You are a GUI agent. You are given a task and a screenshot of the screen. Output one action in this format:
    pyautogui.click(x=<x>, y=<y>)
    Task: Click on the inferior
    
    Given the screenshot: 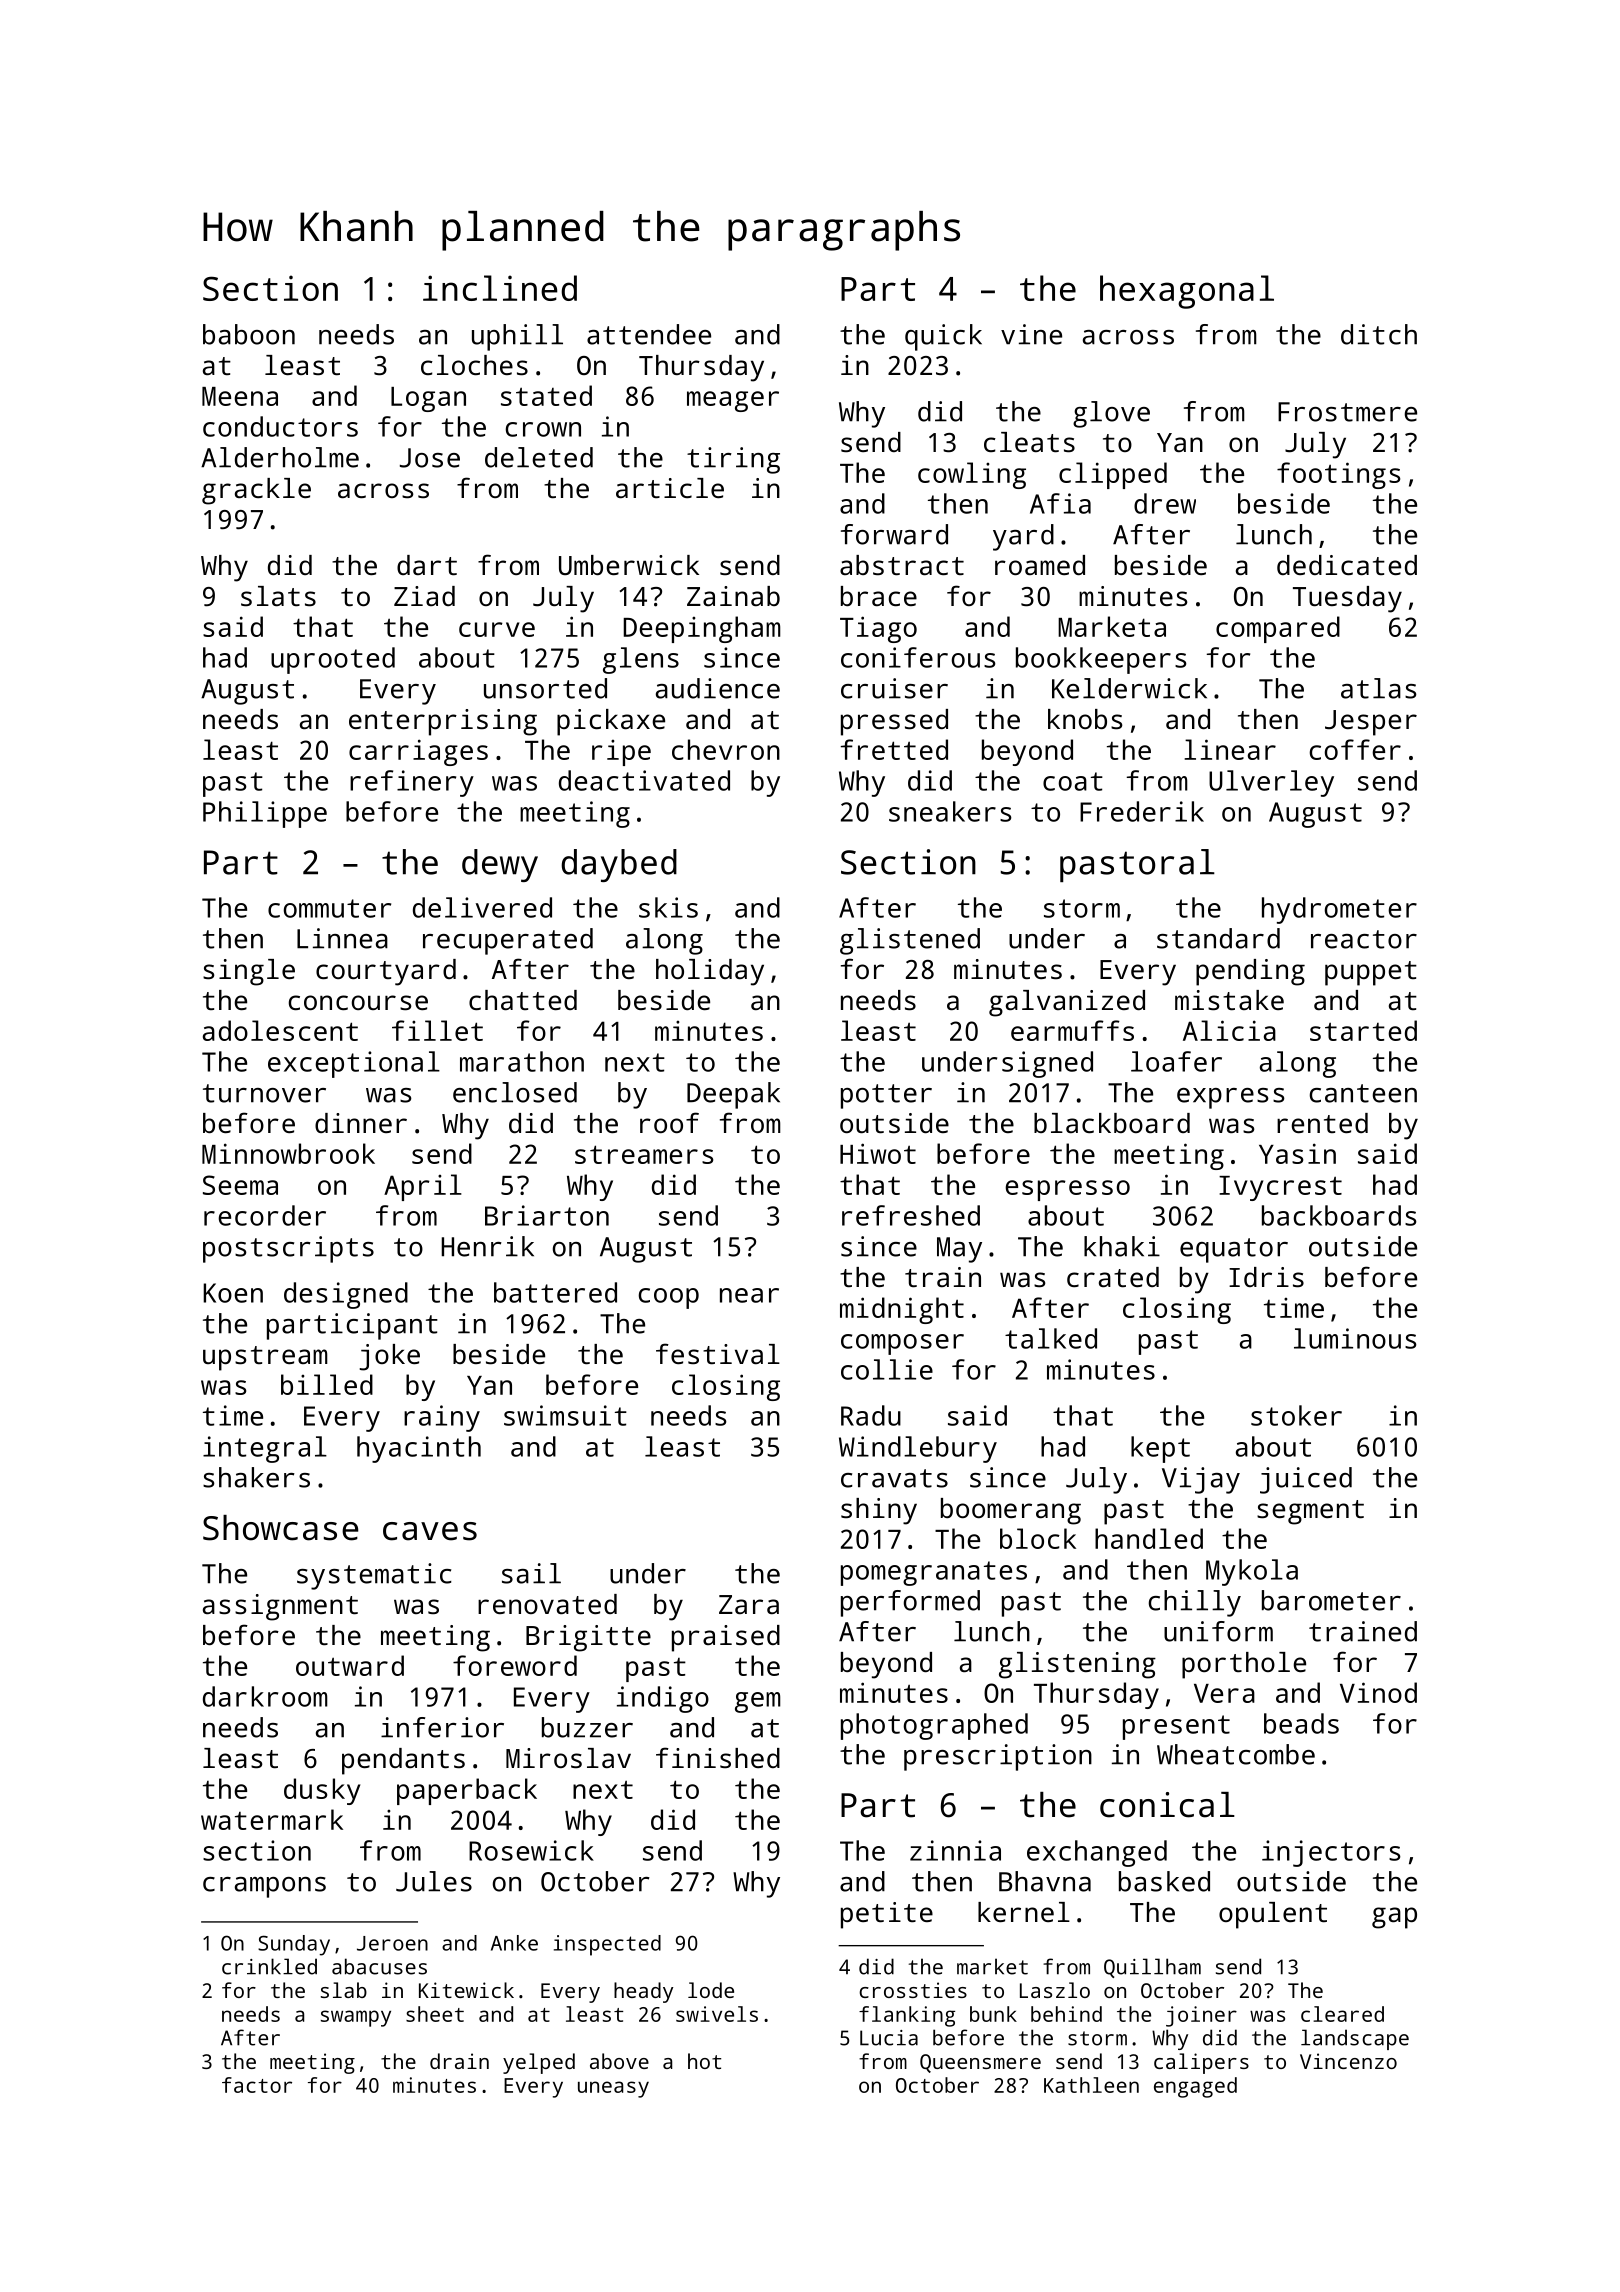 What is the action you would take?
    pyautogui.click(x=442, y=1727)
